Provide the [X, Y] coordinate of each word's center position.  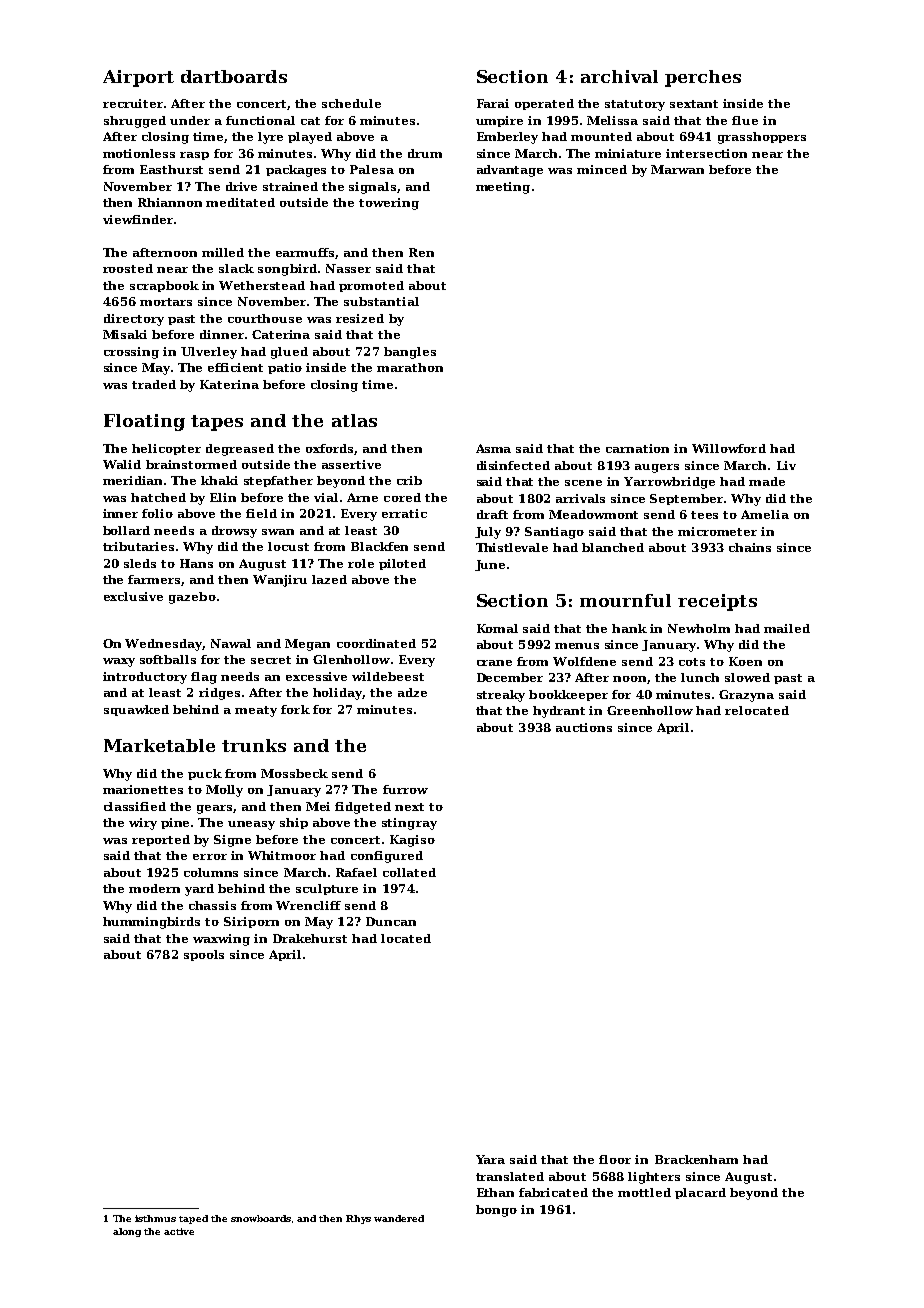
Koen [745, 661]
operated [544, 104]
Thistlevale [512, 547]
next [409, 807]
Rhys [358, 1219]
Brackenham [696, 1159]
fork [295, 709]
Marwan [677, 169]
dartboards [234, 76]
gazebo [192, 598]
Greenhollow [650, 710]
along [127, 1232]
